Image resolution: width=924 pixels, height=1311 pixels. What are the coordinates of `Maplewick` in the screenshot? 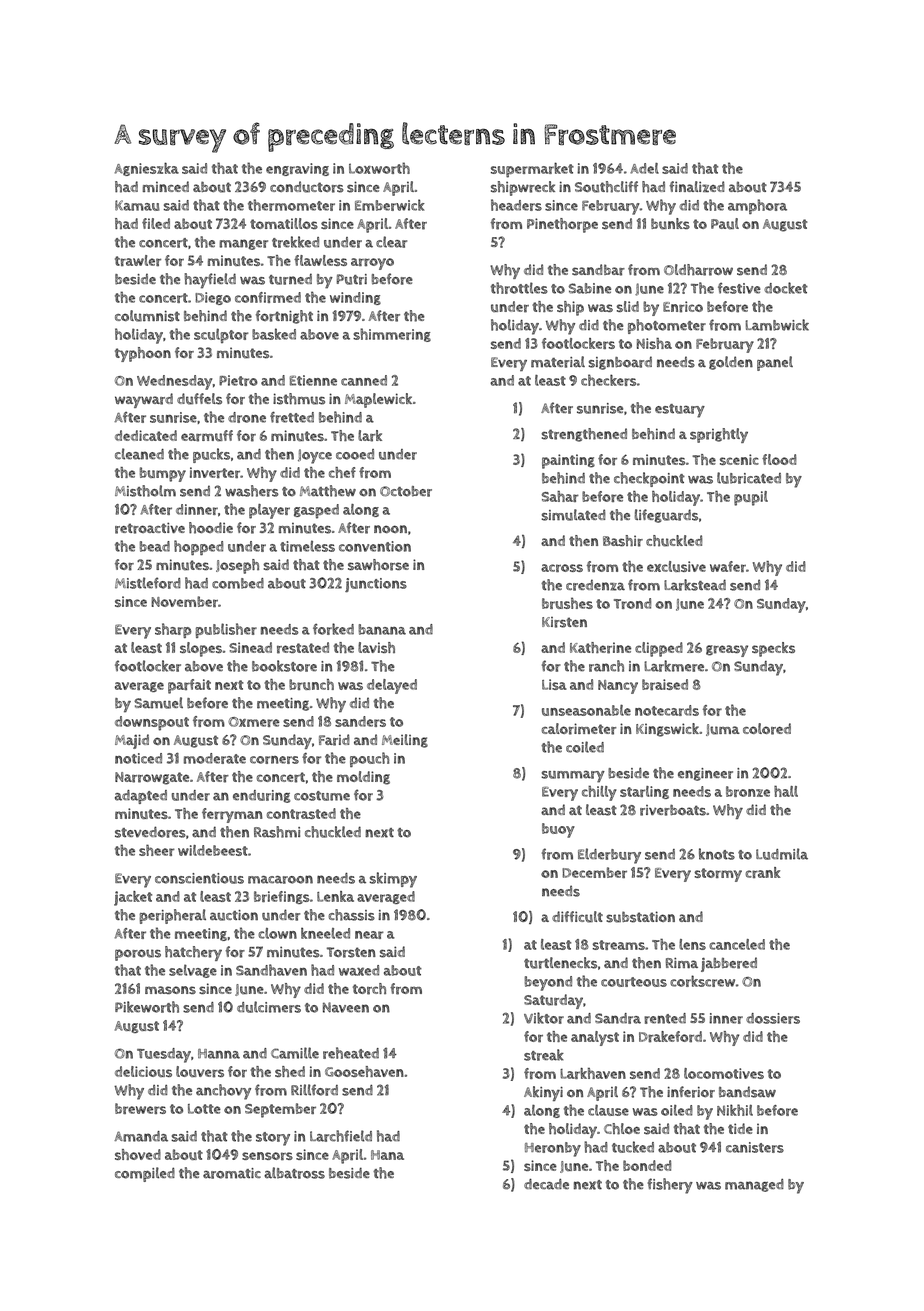 It's located at (378, 400).
